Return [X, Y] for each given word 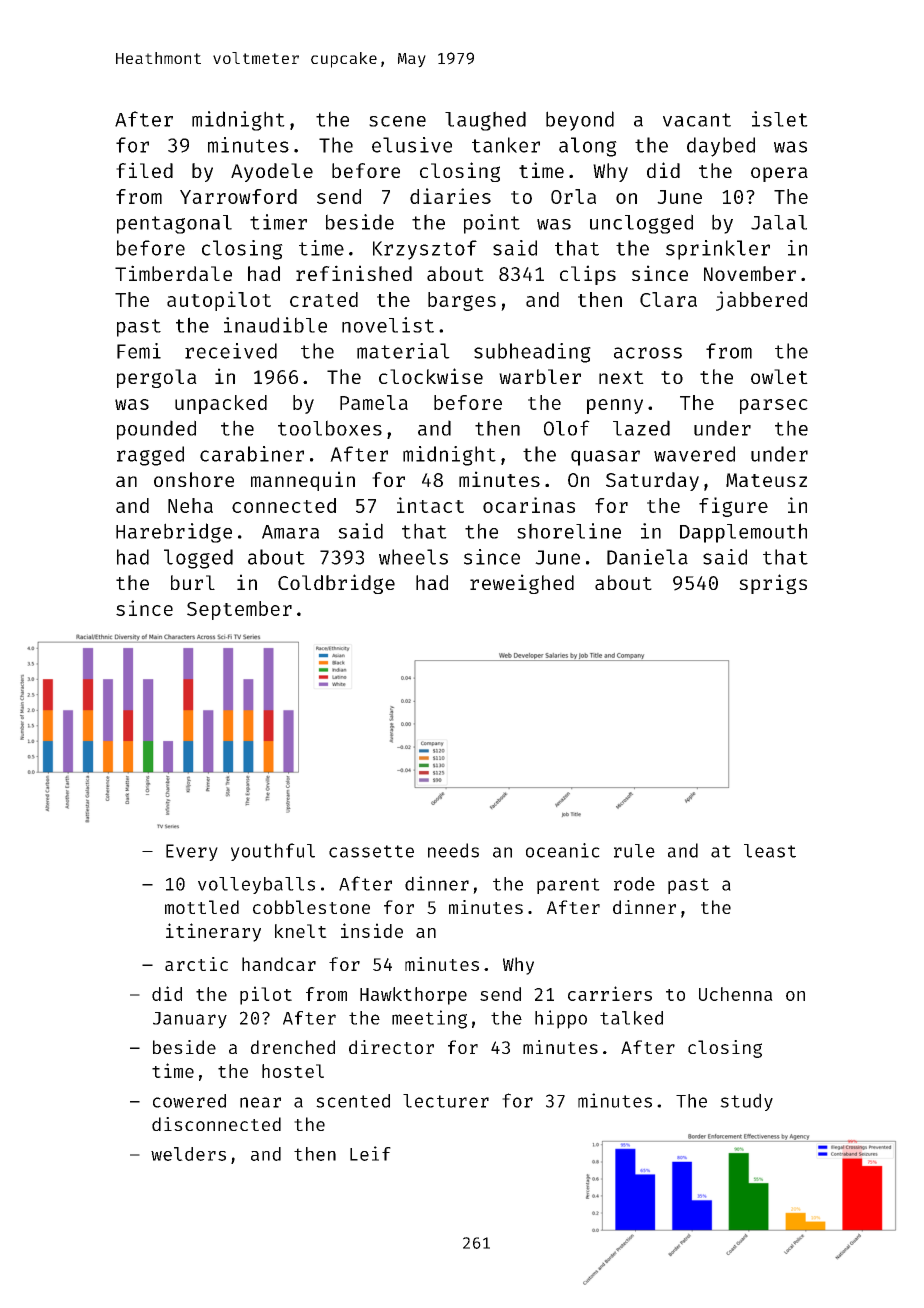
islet [780, 119]
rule [634, 851]
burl [193, 582]
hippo [561, 1019]
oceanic [563, 850]
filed [144, 170]
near [260, 1102]
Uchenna [736, 994]
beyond [580, 121]
